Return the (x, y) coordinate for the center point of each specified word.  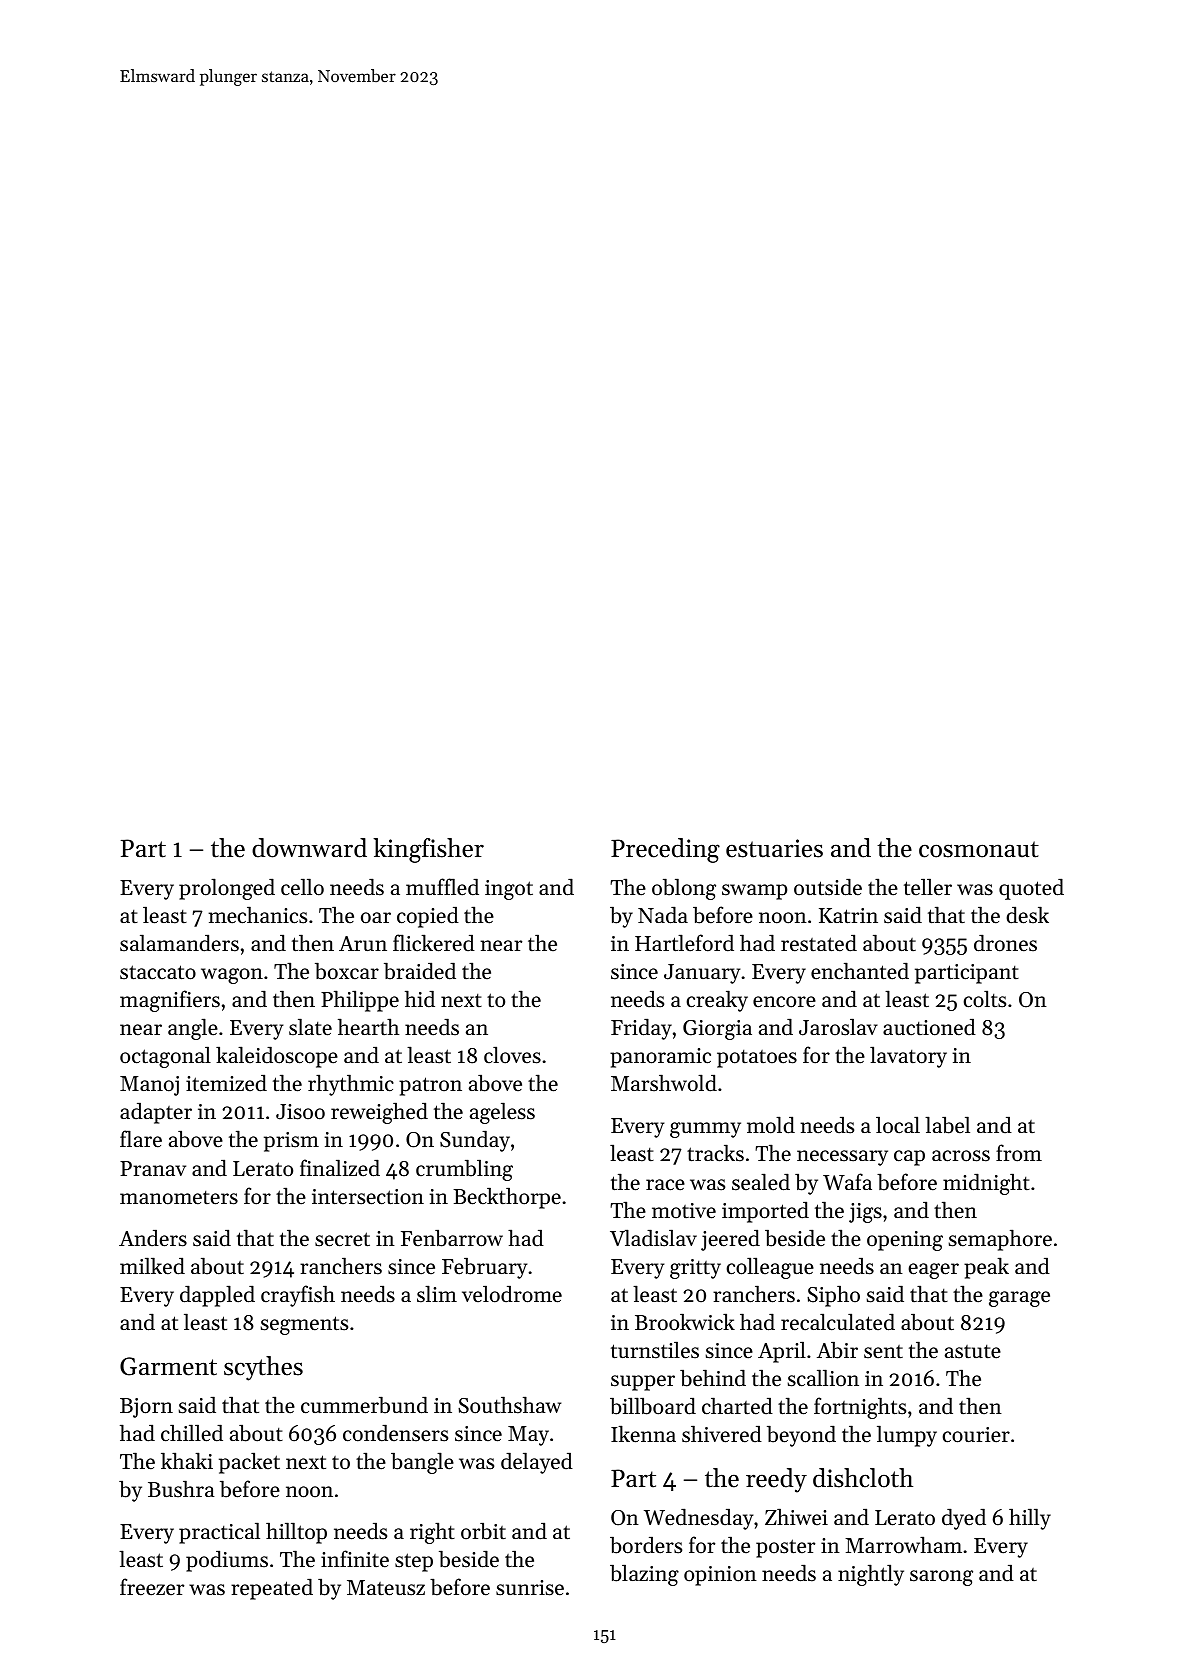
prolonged (227, 889)
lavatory (908, 1057)
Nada (663, 915)
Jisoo (300, 1112)
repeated (272, 1589)
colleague (770, 1268)
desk (1027, 915)
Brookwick (685, 1322)
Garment (168, 1366)
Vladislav (653, 1238)
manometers (179, 1198)
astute (973, 1352)
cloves (512, 1055)
